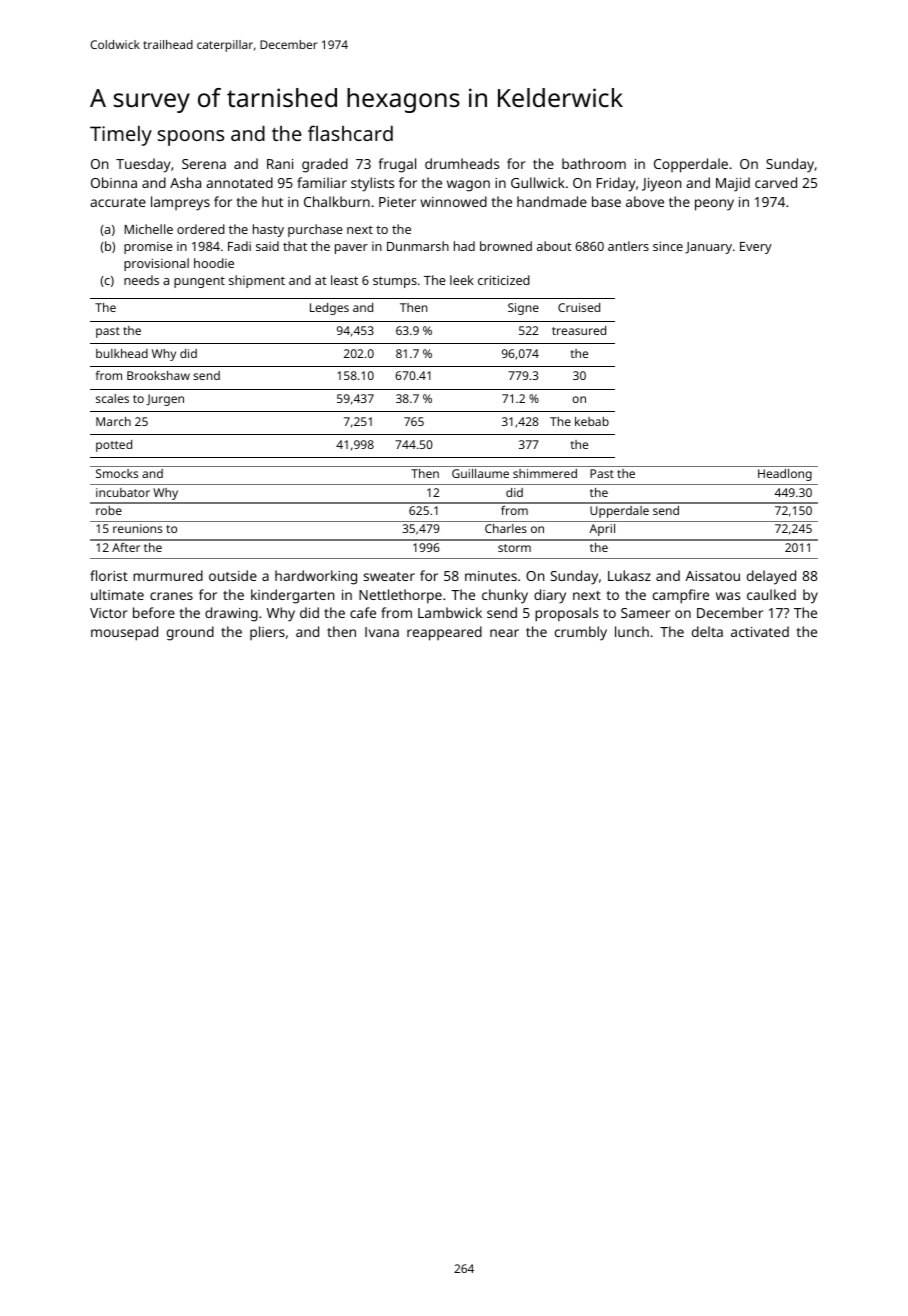 The width and height of the screenshot is (908, 1316). I want to click on Fadi, so click(239, 246).
